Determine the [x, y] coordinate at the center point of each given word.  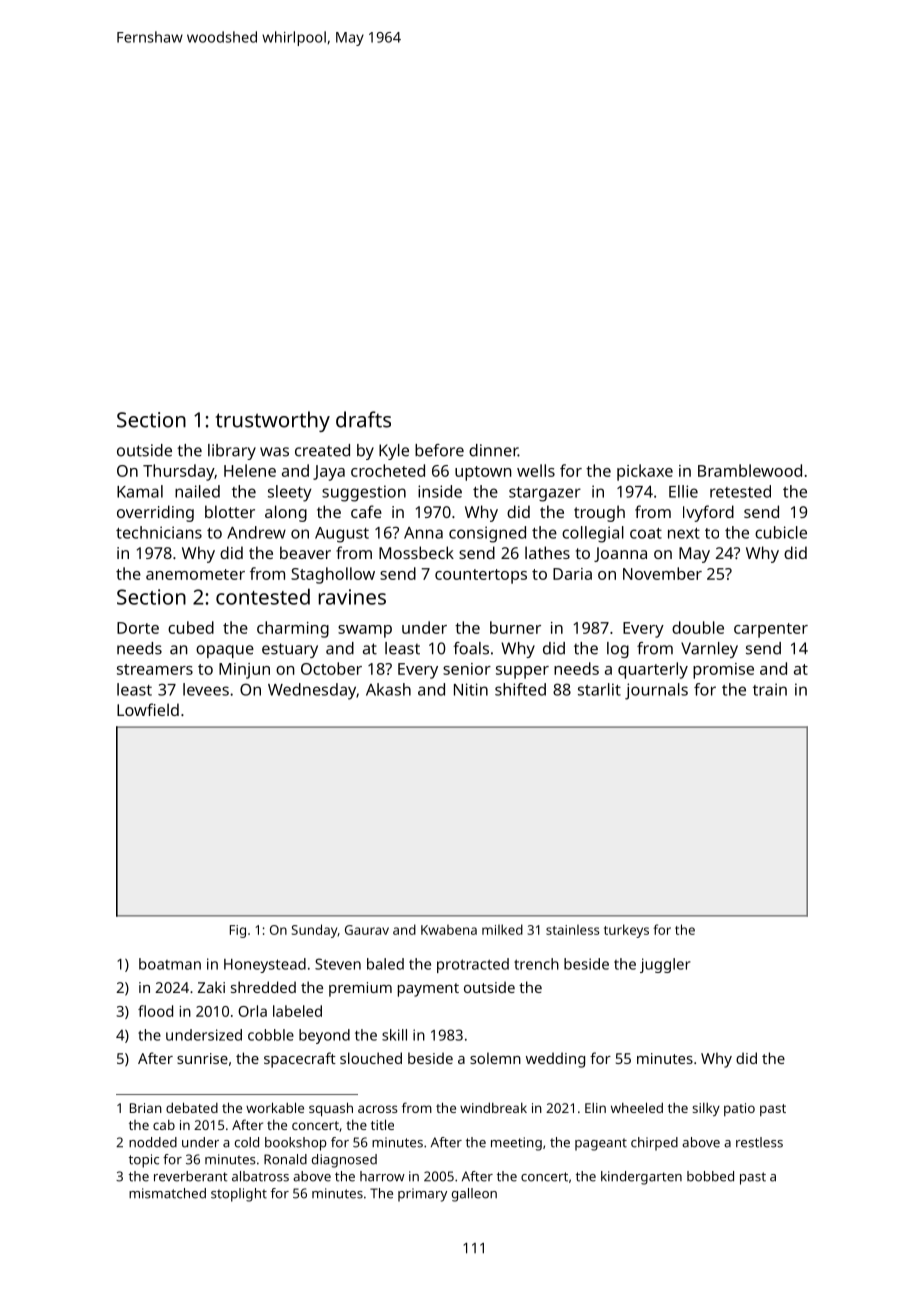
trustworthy [273, 421]
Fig [238, 931]
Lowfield [148, 709]
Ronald [285, 1159]
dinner [493, 450]
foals [471, 648]
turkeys [626, 931]
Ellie [683, 491]
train [770, 689]
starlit [599, 689]
